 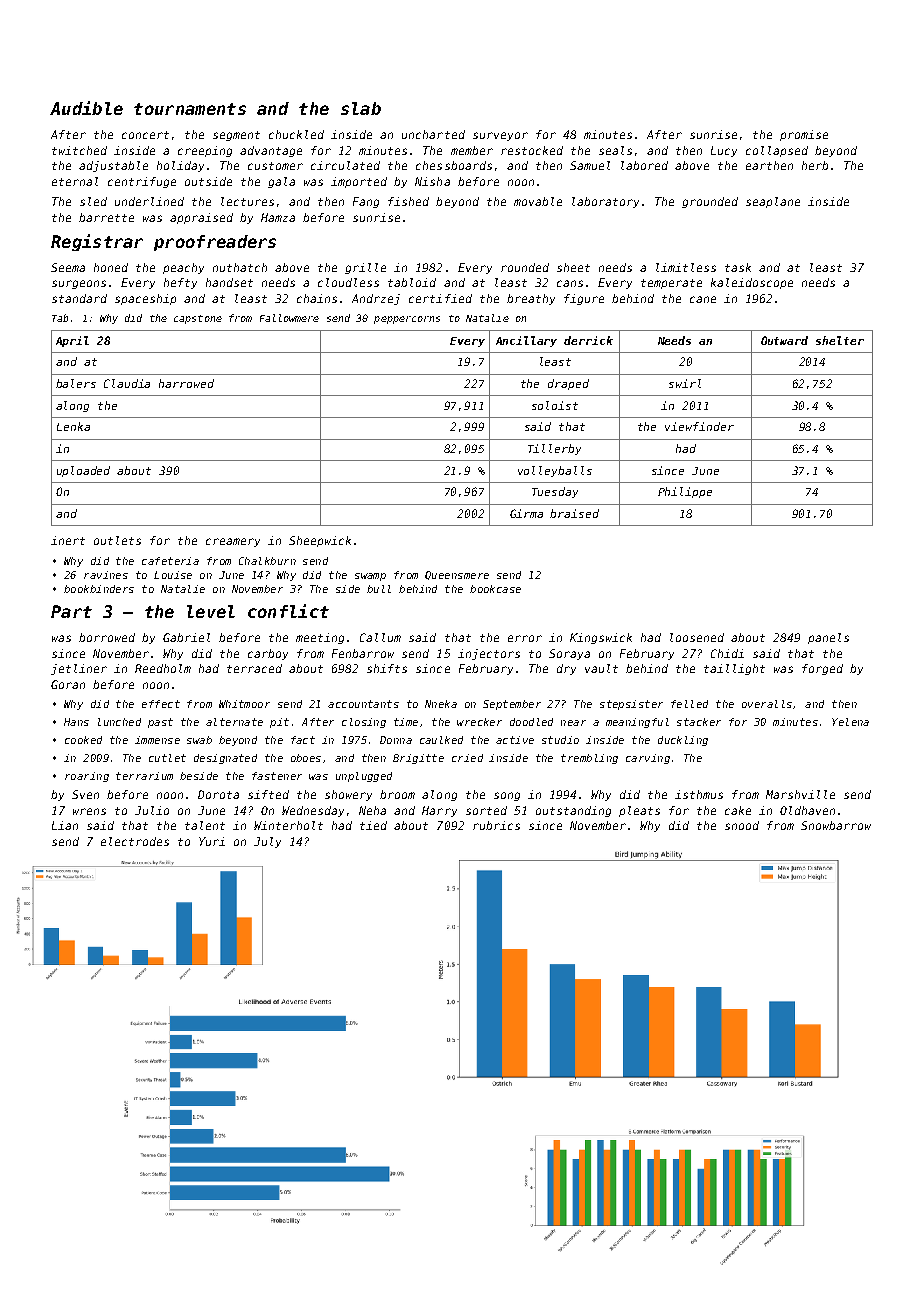 What do you see at coordinates (500, 136) in the screenshot?
I see `surveyor` at bounding box center [500, 136].
